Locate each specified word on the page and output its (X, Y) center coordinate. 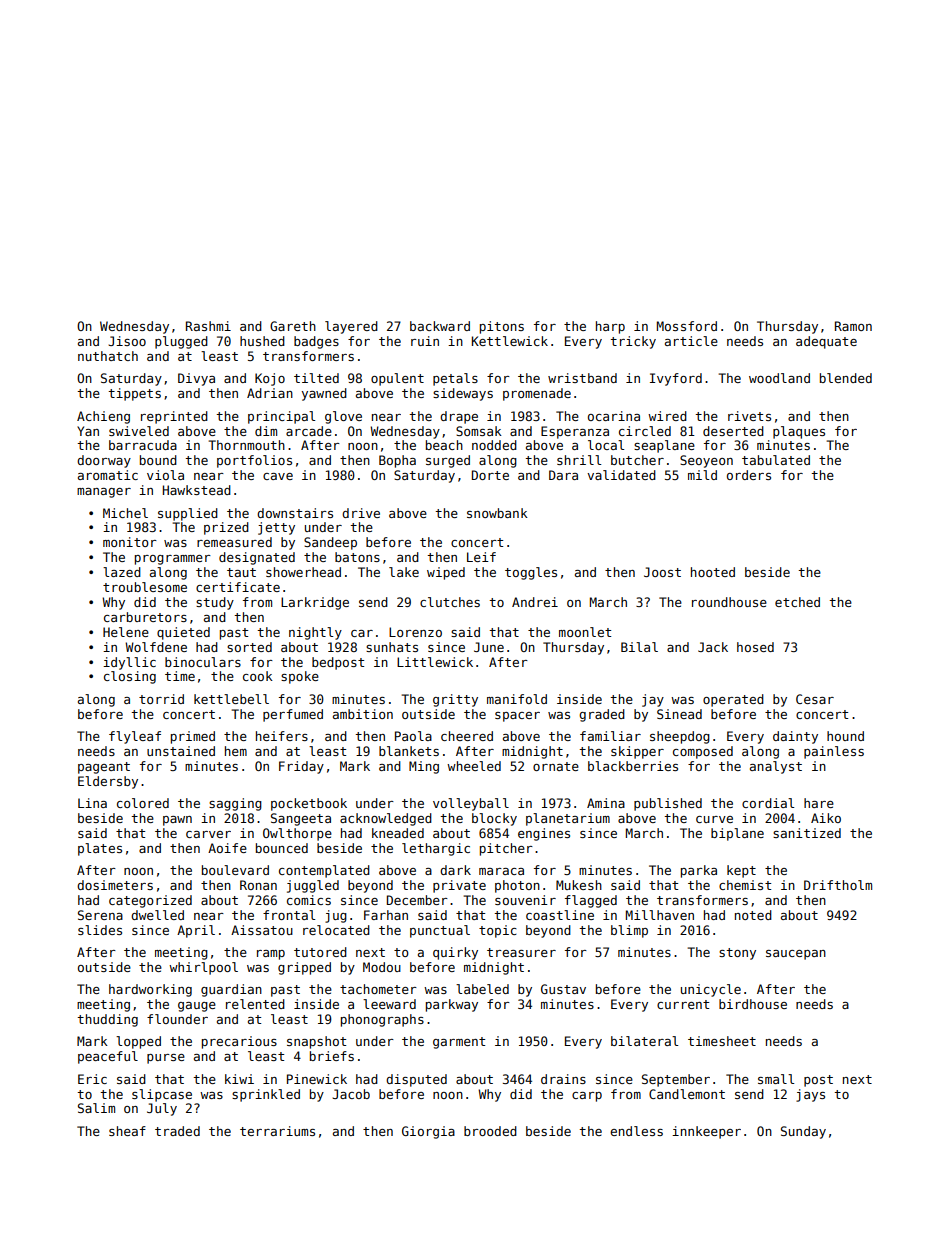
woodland (779, 378)
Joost (662, 572)
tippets (134, 394)
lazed (122, 572)
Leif (481, 557)
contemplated (324, 871)
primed (193, 737)
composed (703, 752)
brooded (490, 1131)
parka (699, 871)
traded (177, 1131)
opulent (397, 379)
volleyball (471, 804)
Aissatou (262, 930)
